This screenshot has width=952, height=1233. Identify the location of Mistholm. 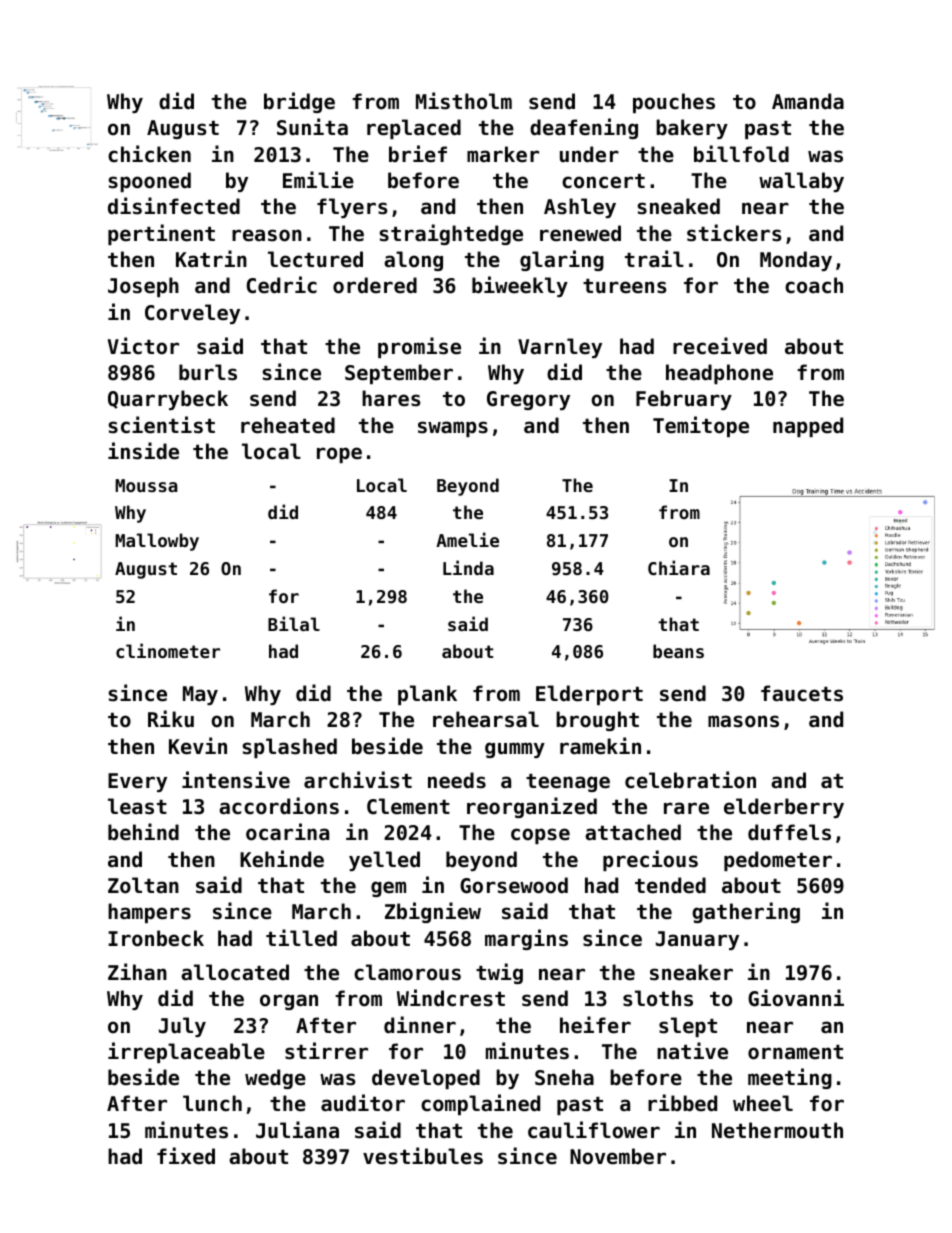
(464, 101).
